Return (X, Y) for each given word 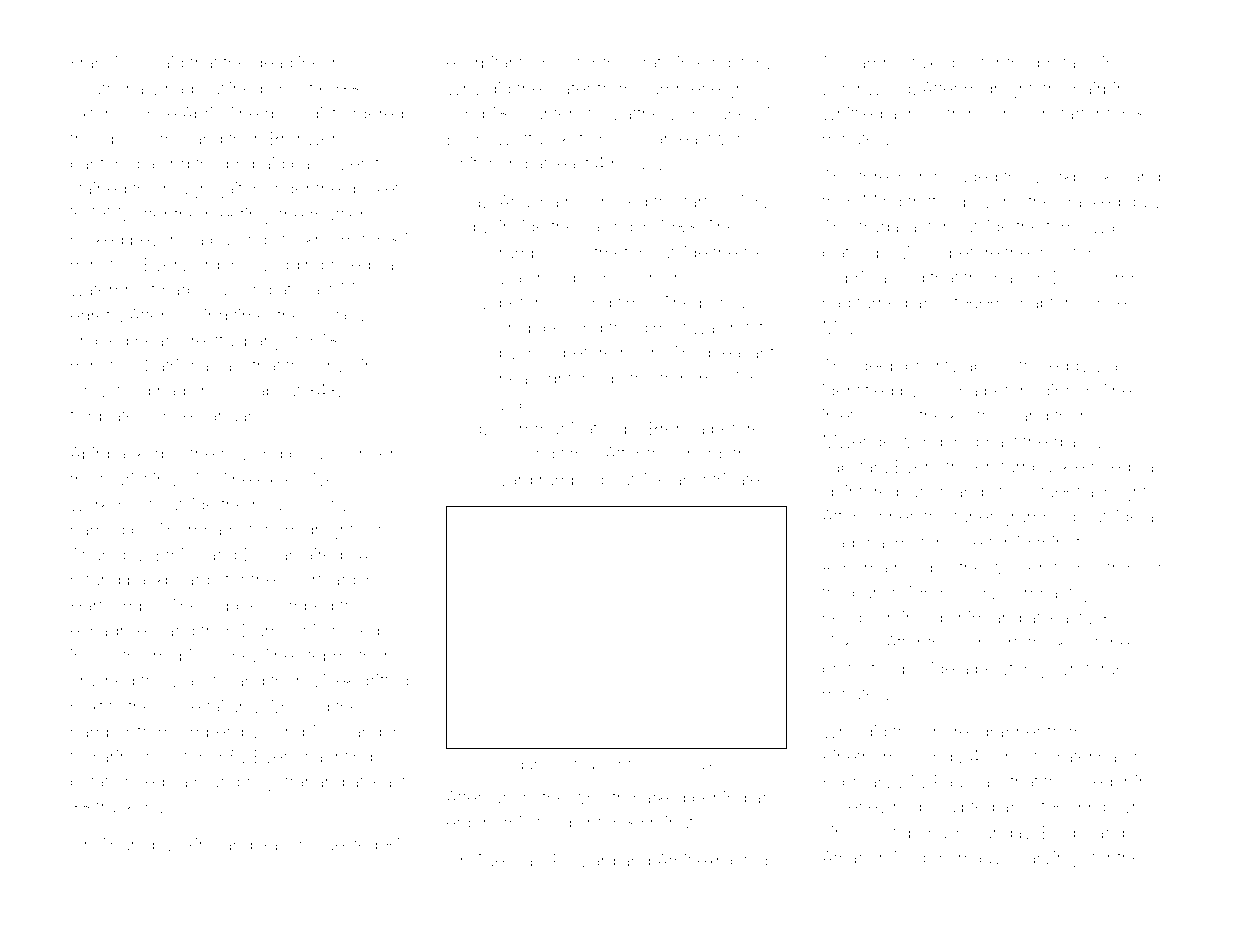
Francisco (109, 62)
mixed (902, 857)
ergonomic (489, 824)
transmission (709, 378)
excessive (296, 479)
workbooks (1077, 176)
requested (338, 846)
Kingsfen (731, 64)
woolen (1018, 567)
